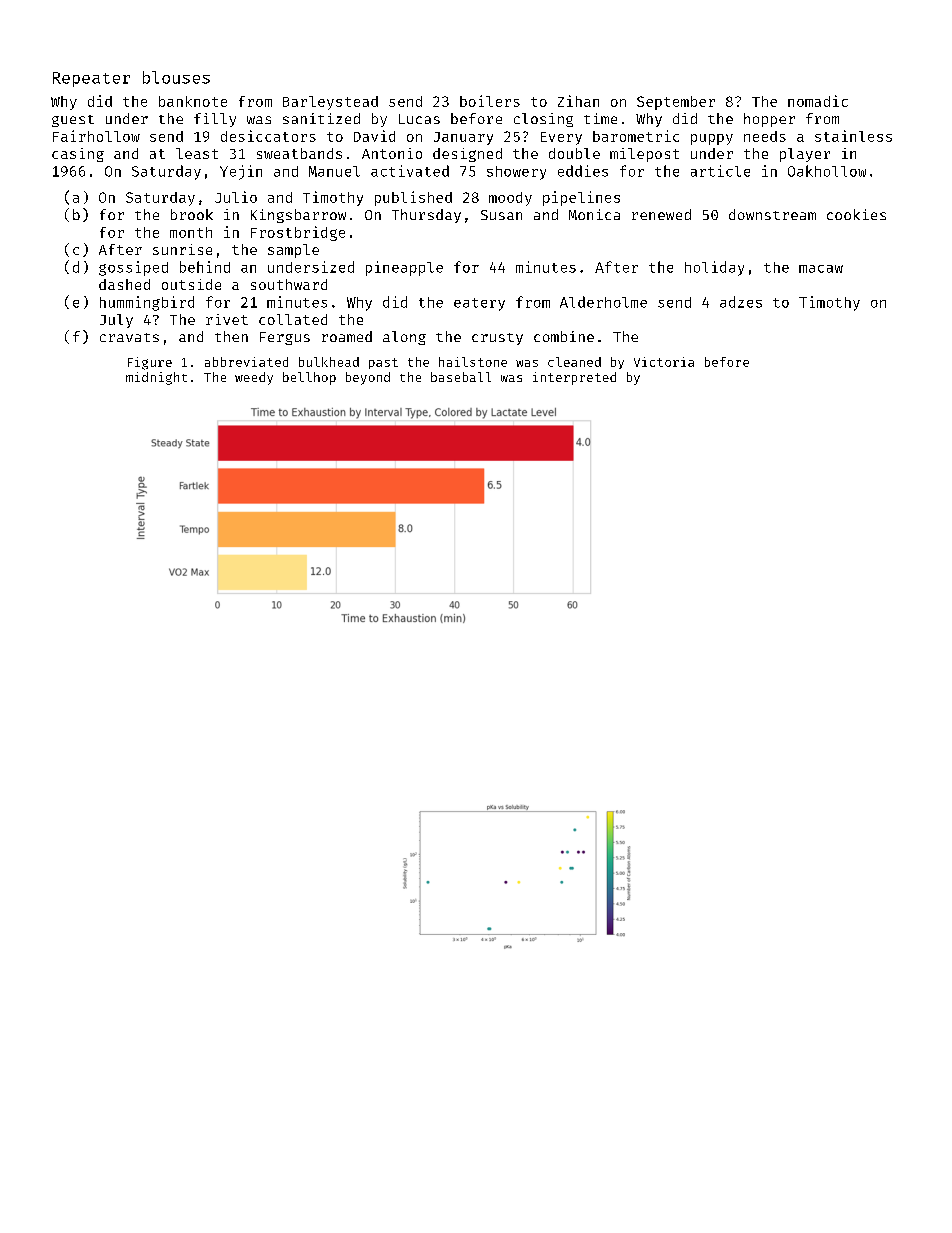 The width and height of the document is (952, 1233). Describe the element at coordinates (578, 101) in the document. I see `Zihan` at that location.
